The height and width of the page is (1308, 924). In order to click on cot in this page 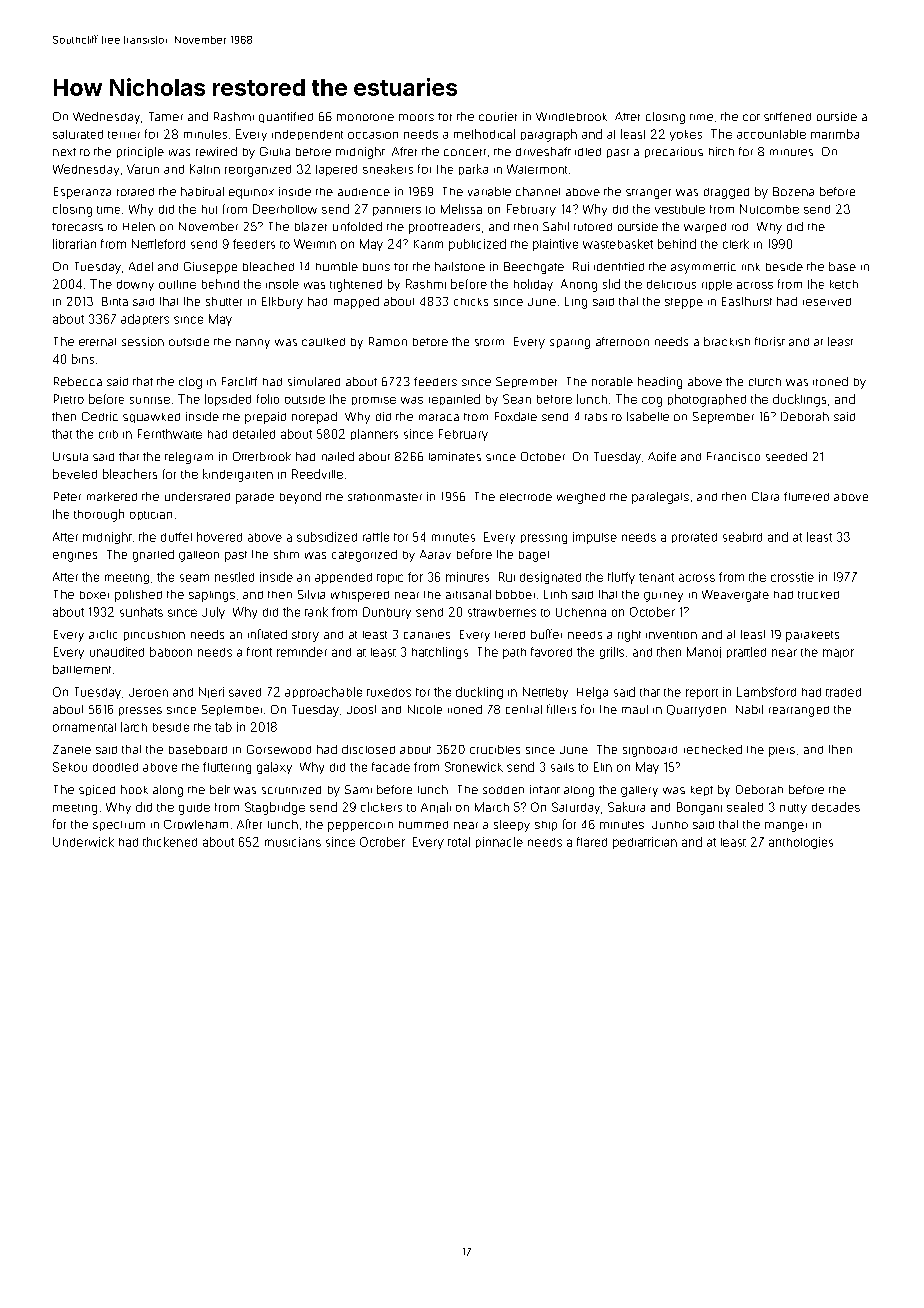, I will do `click(751, 117)`.
